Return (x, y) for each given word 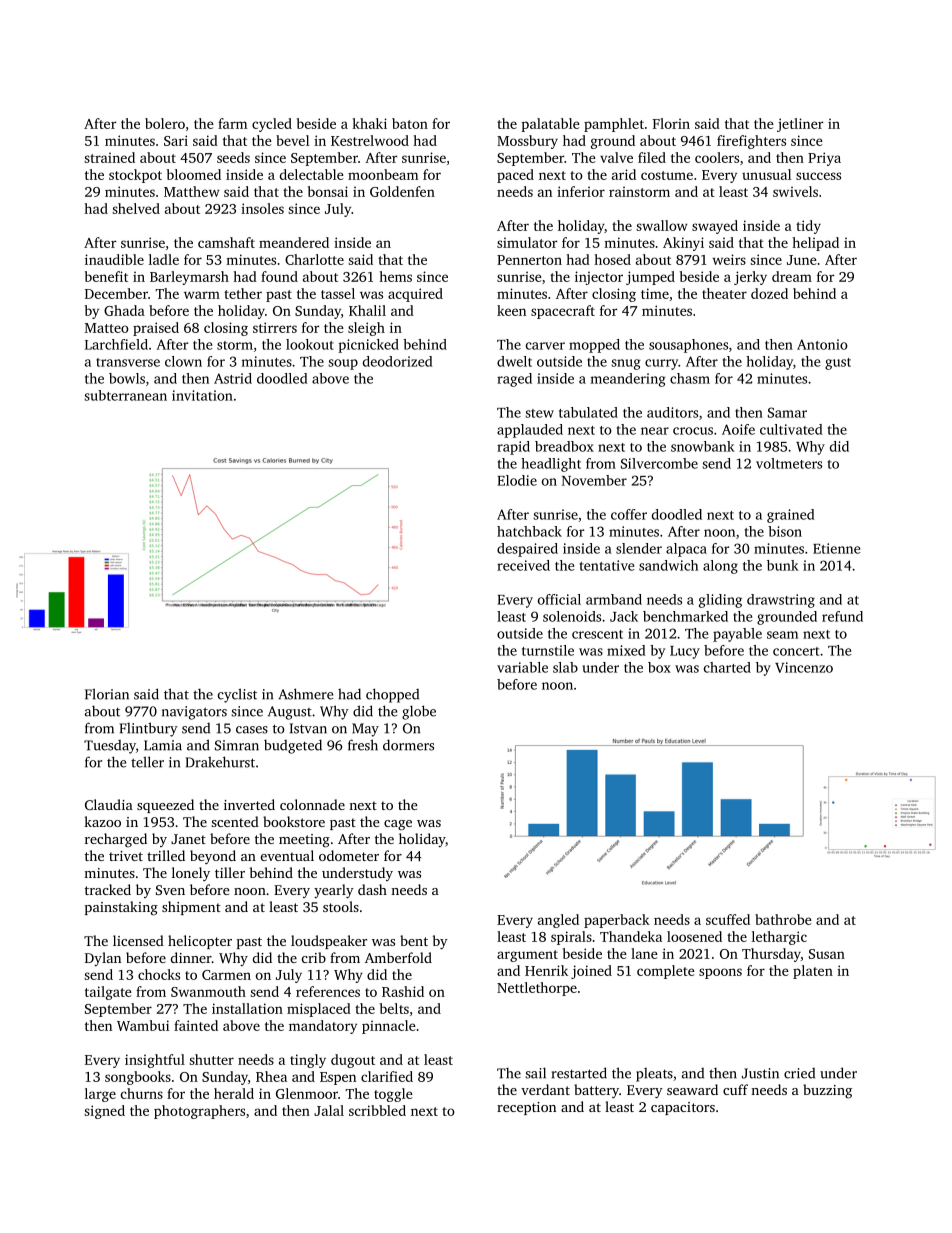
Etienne (837, 548)
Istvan (308, 728)
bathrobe (783, 919)
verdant (545, 1089)
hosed (612, 259)
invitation (202, 395)
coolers (717, 157)
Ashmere (305, 694)
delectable (312, 174)
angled (558, 921)
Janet (188, 839)
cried (799, 1073)
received (523, 565)
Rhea (271, 1076)
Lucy (685, 652)
